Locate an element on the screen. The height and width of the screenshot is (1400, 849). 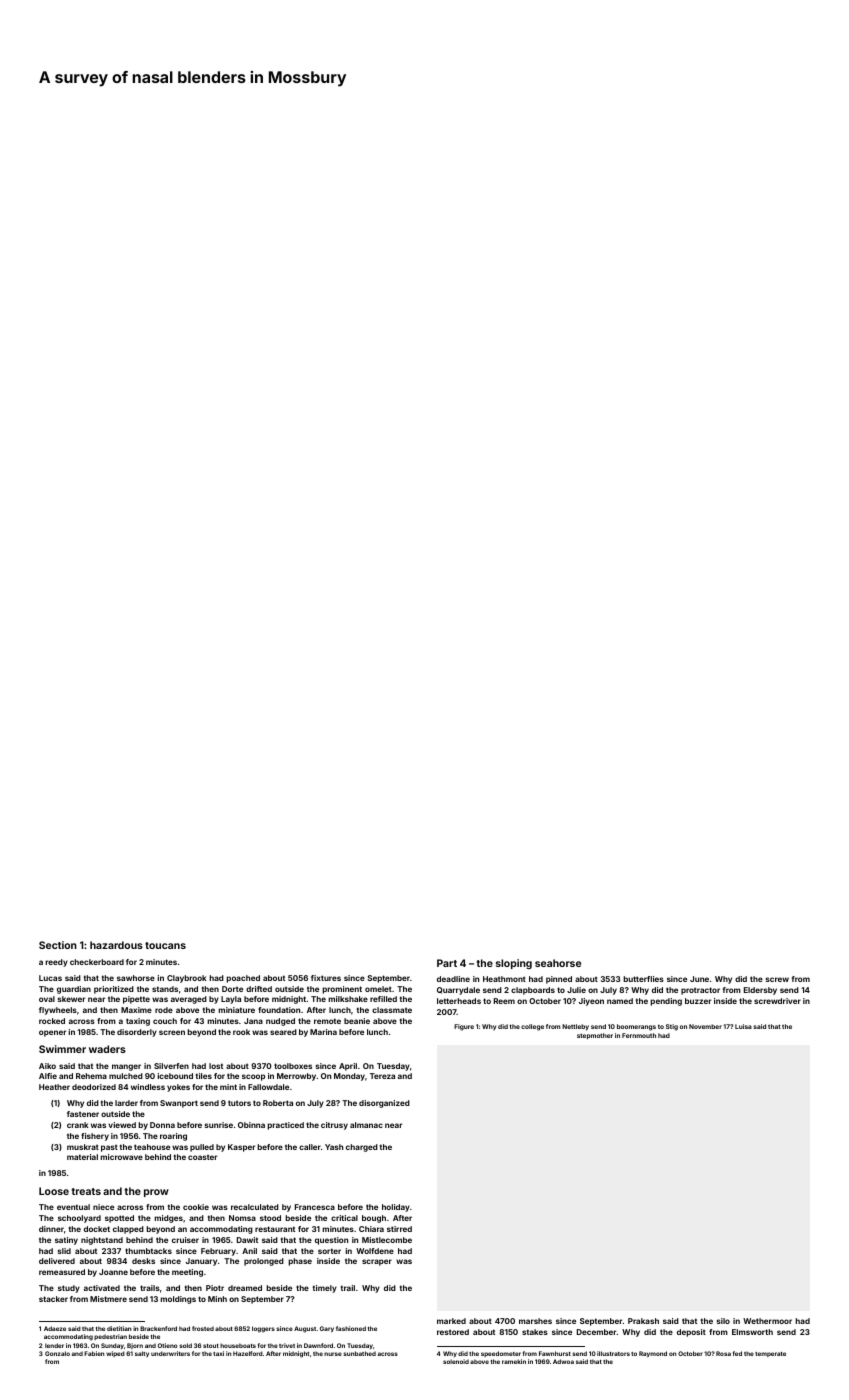
ramekin is located at coordinates (514, 1361).
